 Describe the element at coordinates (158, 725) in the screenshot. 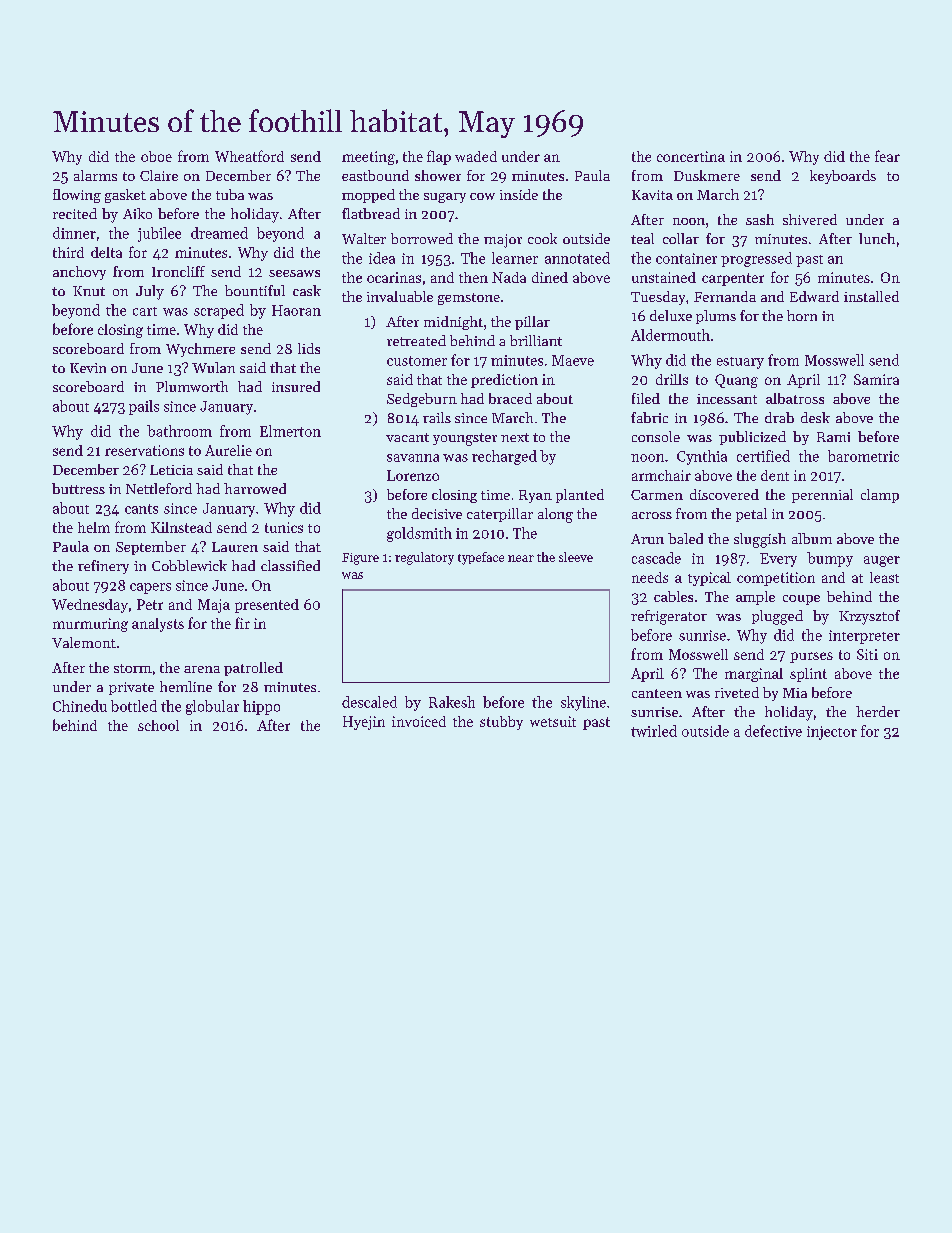

I see `school` at that location.
